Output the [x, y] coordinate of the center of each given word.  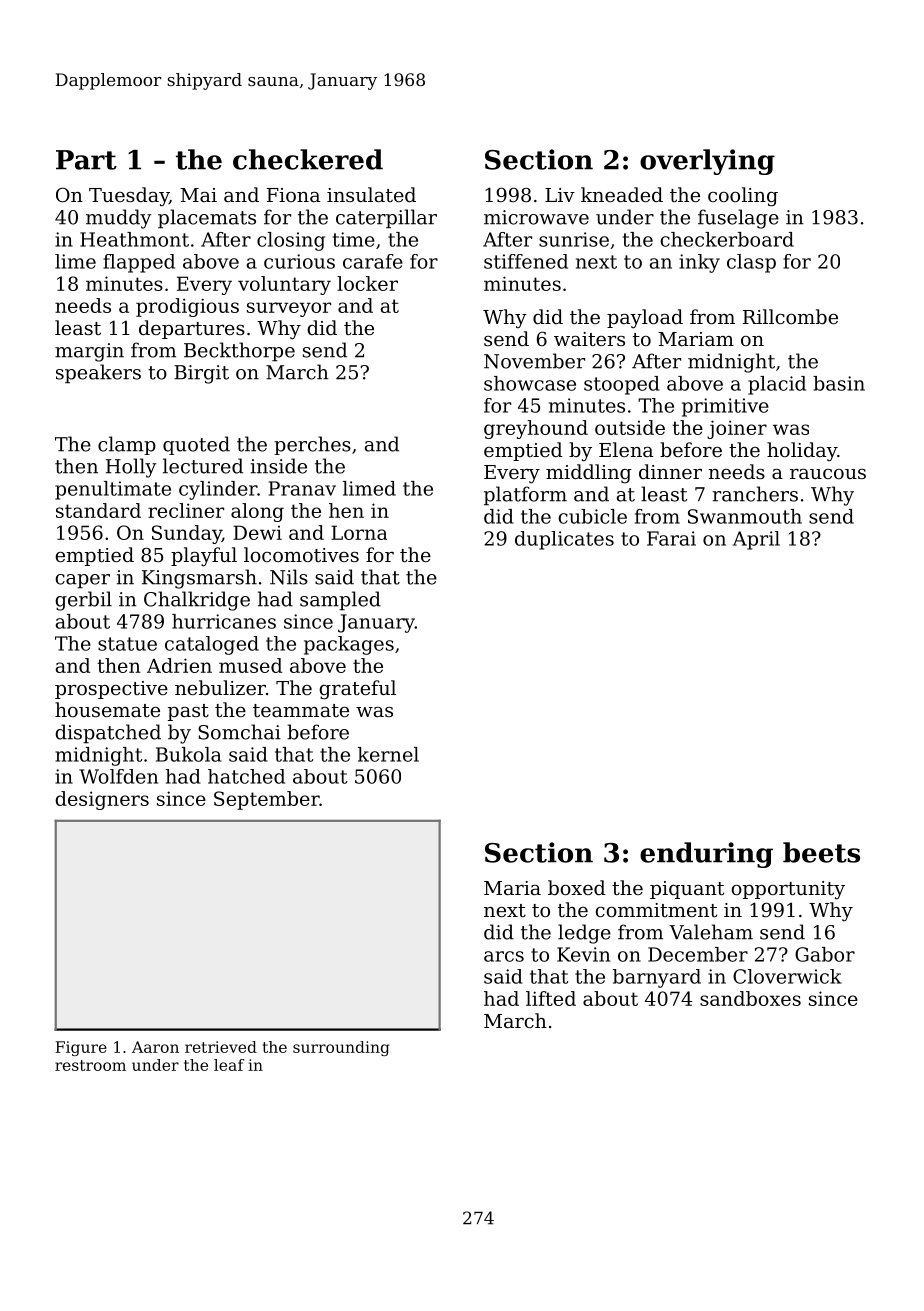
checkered [308, 159]
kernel [388, 754]
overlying [707, 162]
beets [821, 852]
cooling [743, 197]
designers [102, 800]
